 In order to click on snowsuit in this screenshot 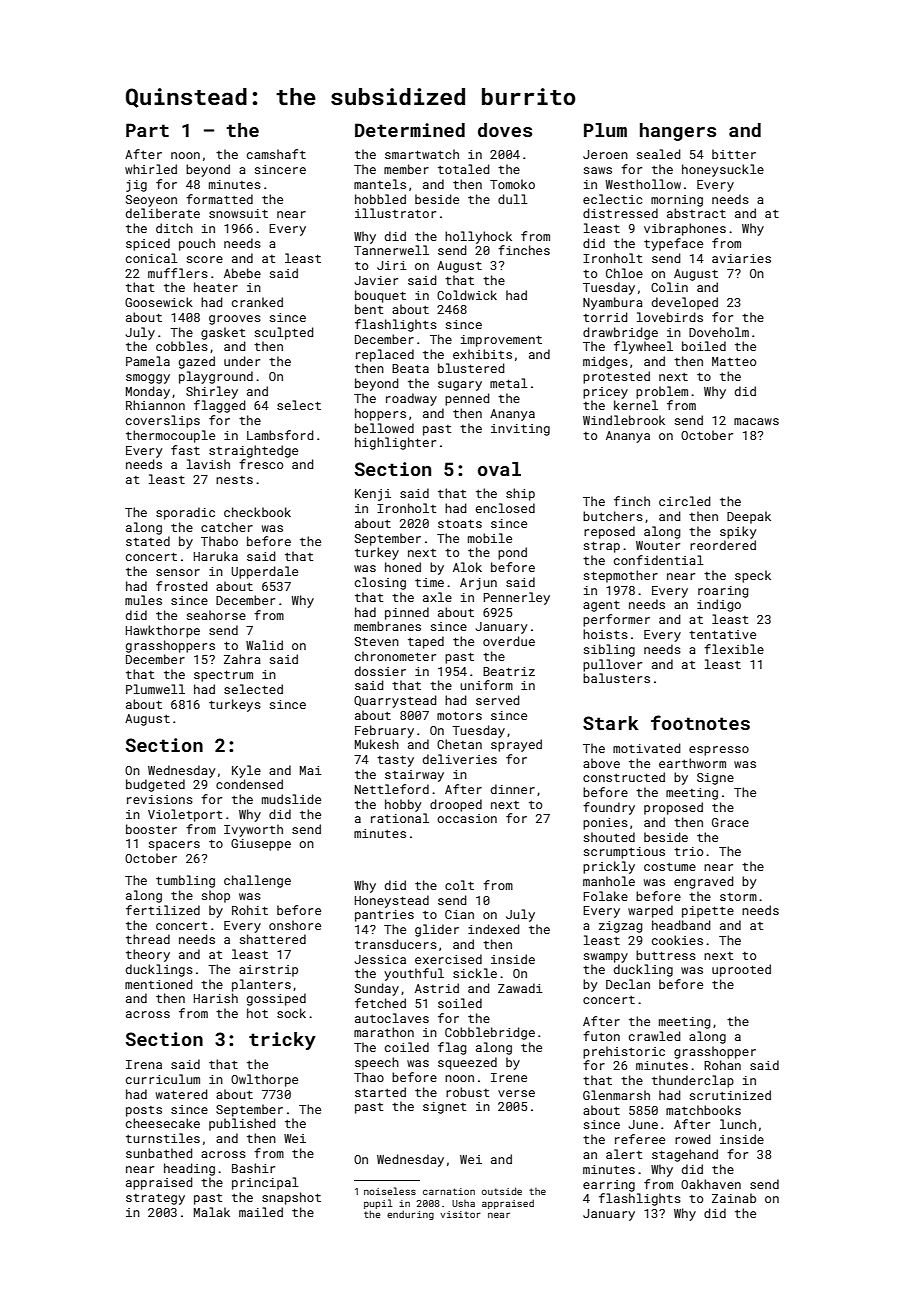, I will do `click(238, 213)`.
